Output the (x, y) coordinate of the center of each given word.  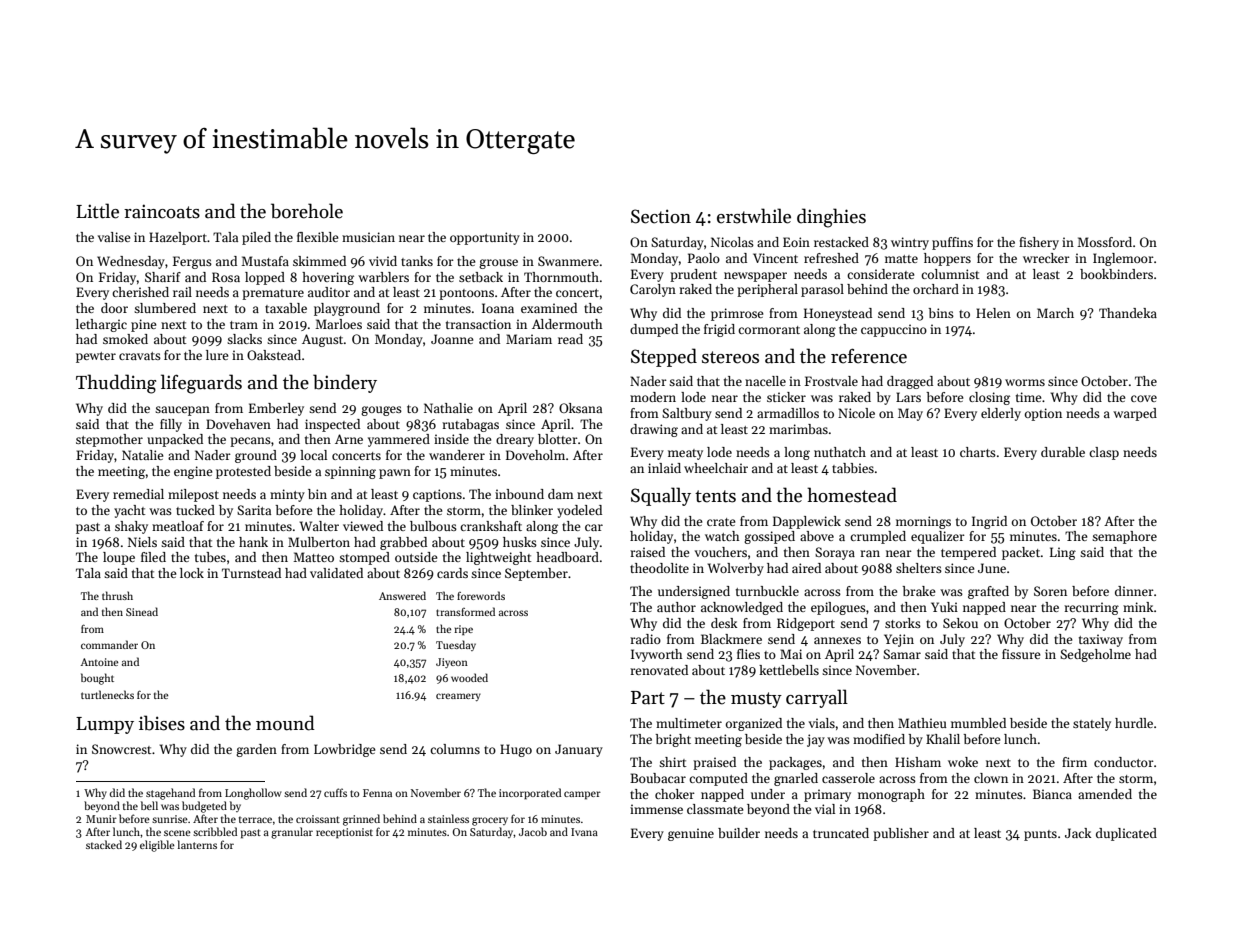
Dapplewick (807, 522)
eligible (157, 846)
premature (273, 294)
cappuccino (894, 330)
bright (673, 740)
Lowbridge (345, 750)
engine (193, 472)
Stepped (664, 357)
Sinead (142, 611)
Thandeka (1128, 313)
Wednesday (131, 262)
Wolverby (735, 569)
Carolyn (653, 290)
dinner (1134, 591)
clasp (1104, 453)
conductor (1124, 762)
